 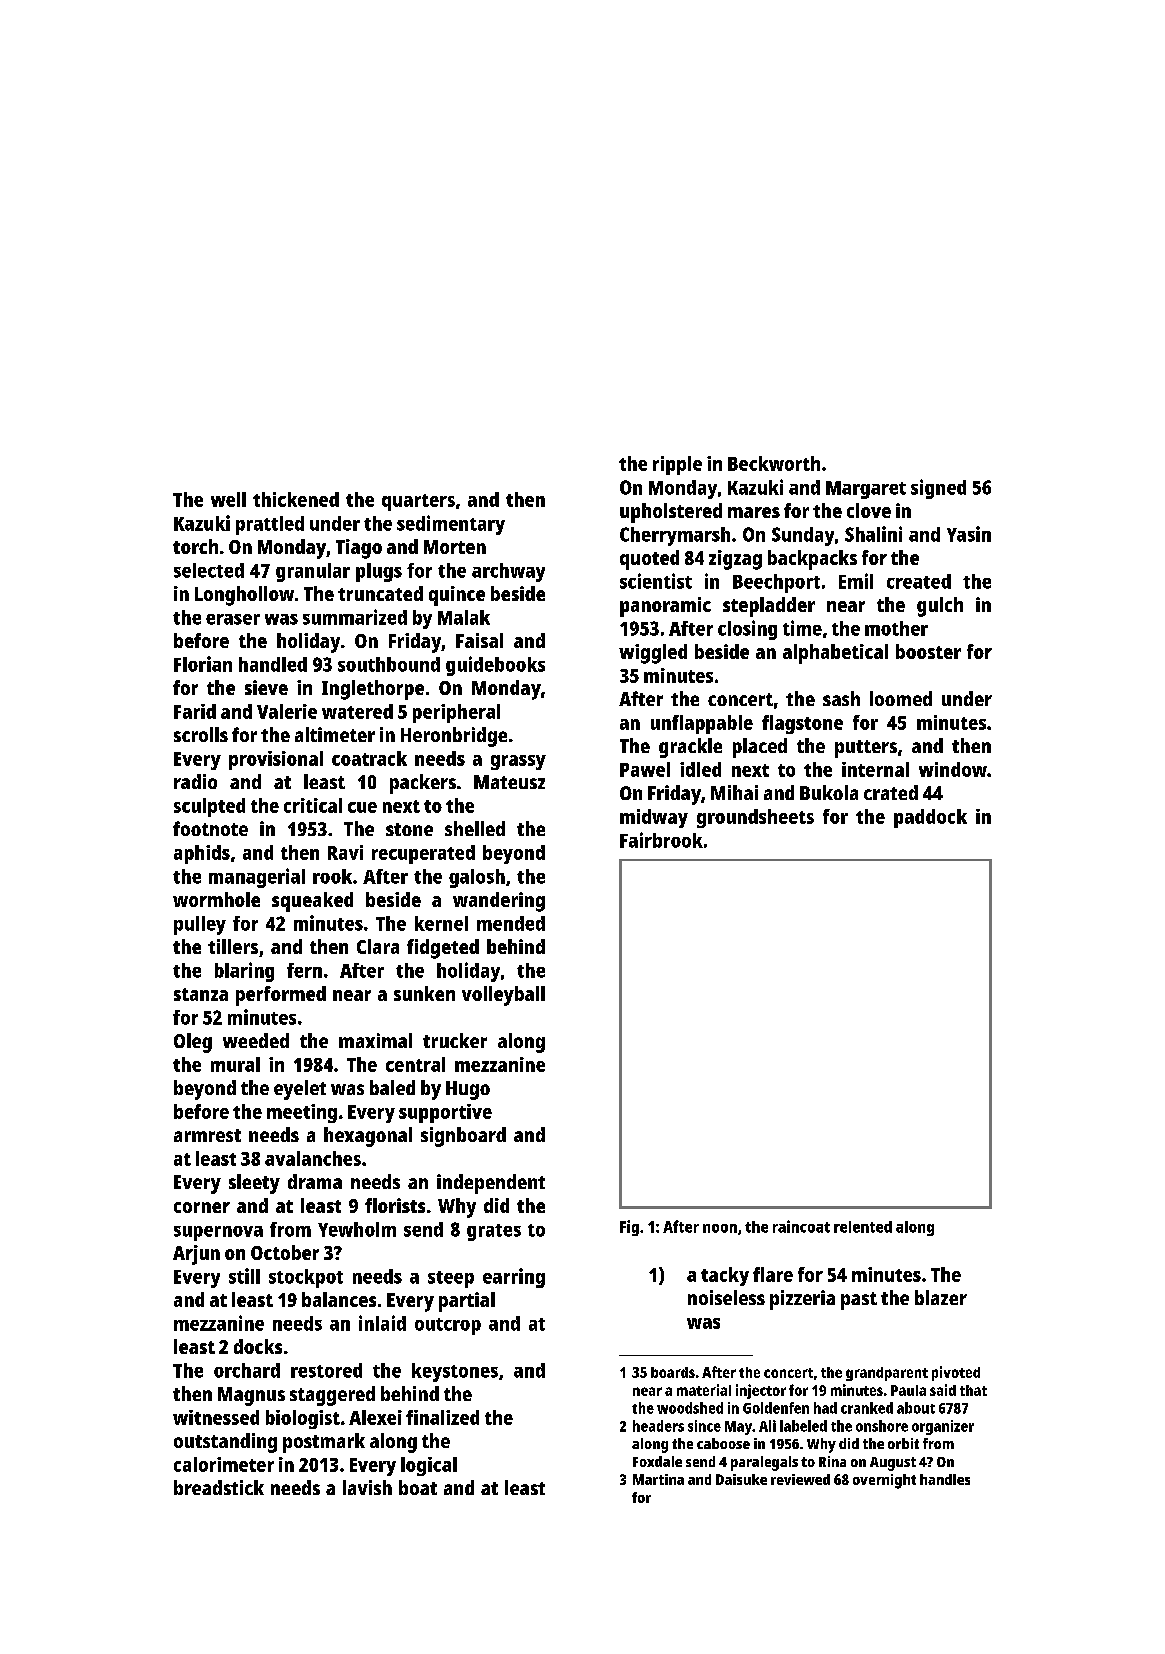 I want to click on noon, so click(x=720, y=1228).
